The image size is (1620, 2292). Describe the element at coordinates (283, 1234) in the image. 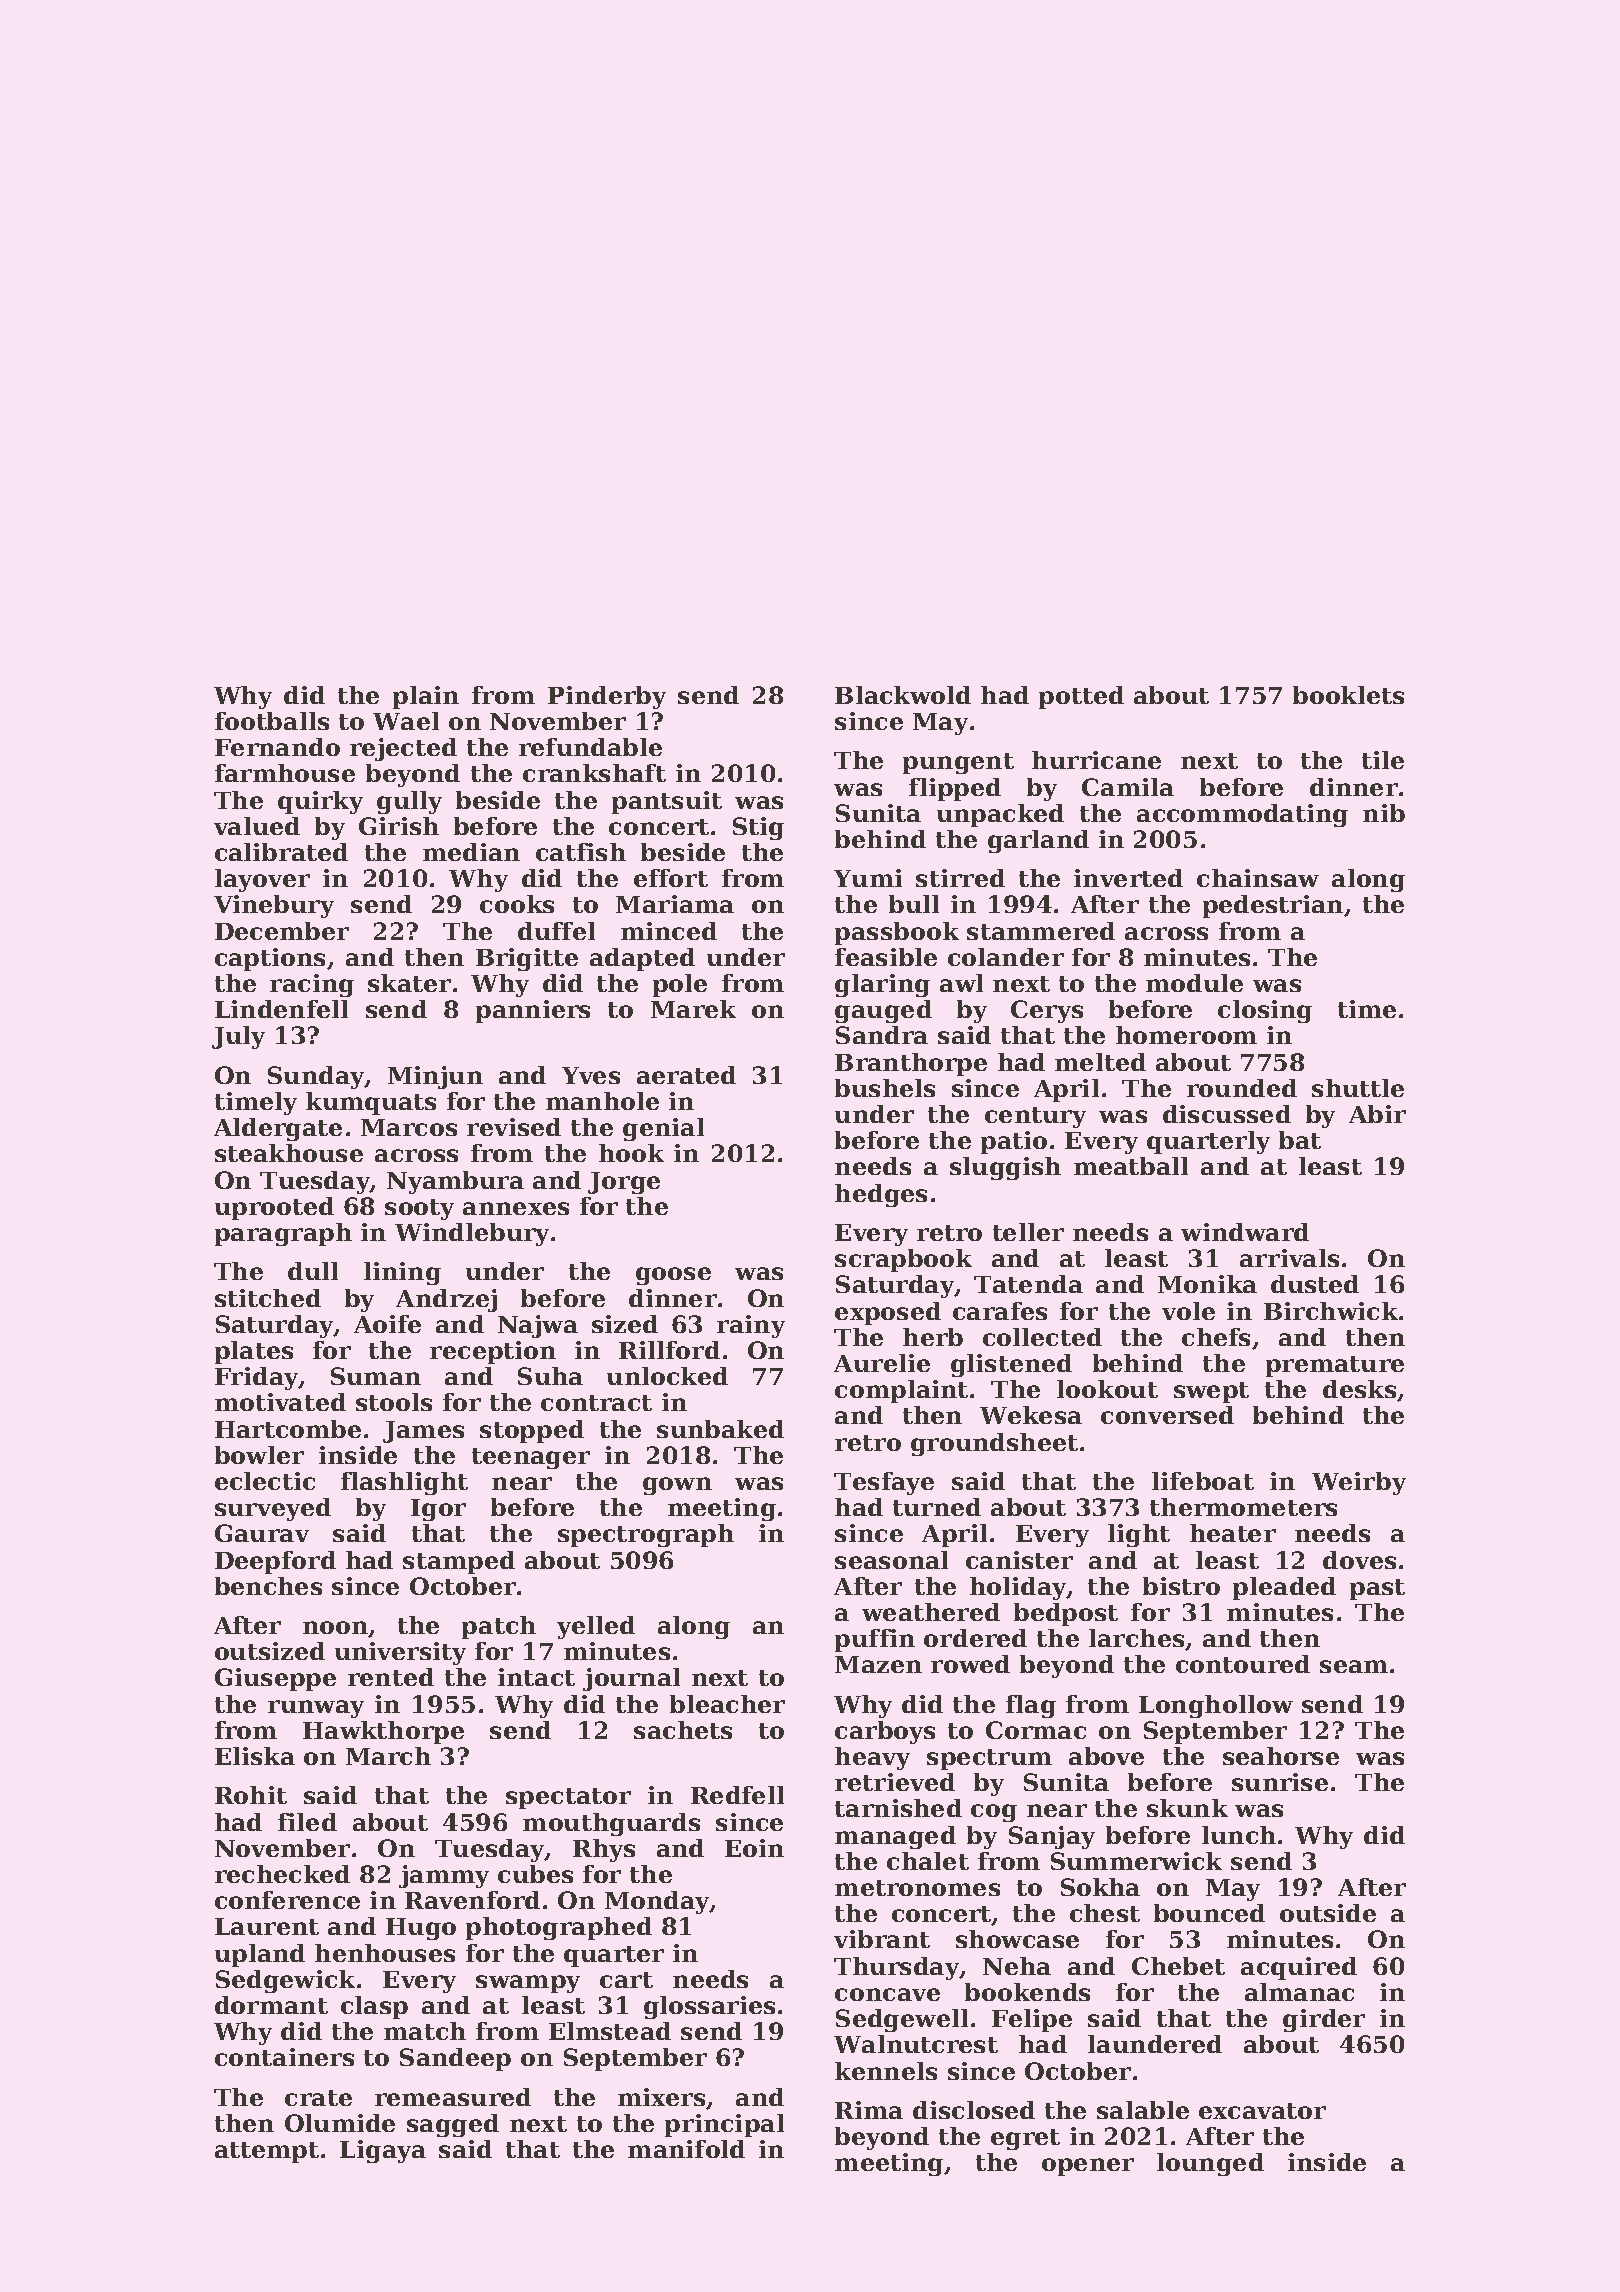

I see `paragraph` at that location.
